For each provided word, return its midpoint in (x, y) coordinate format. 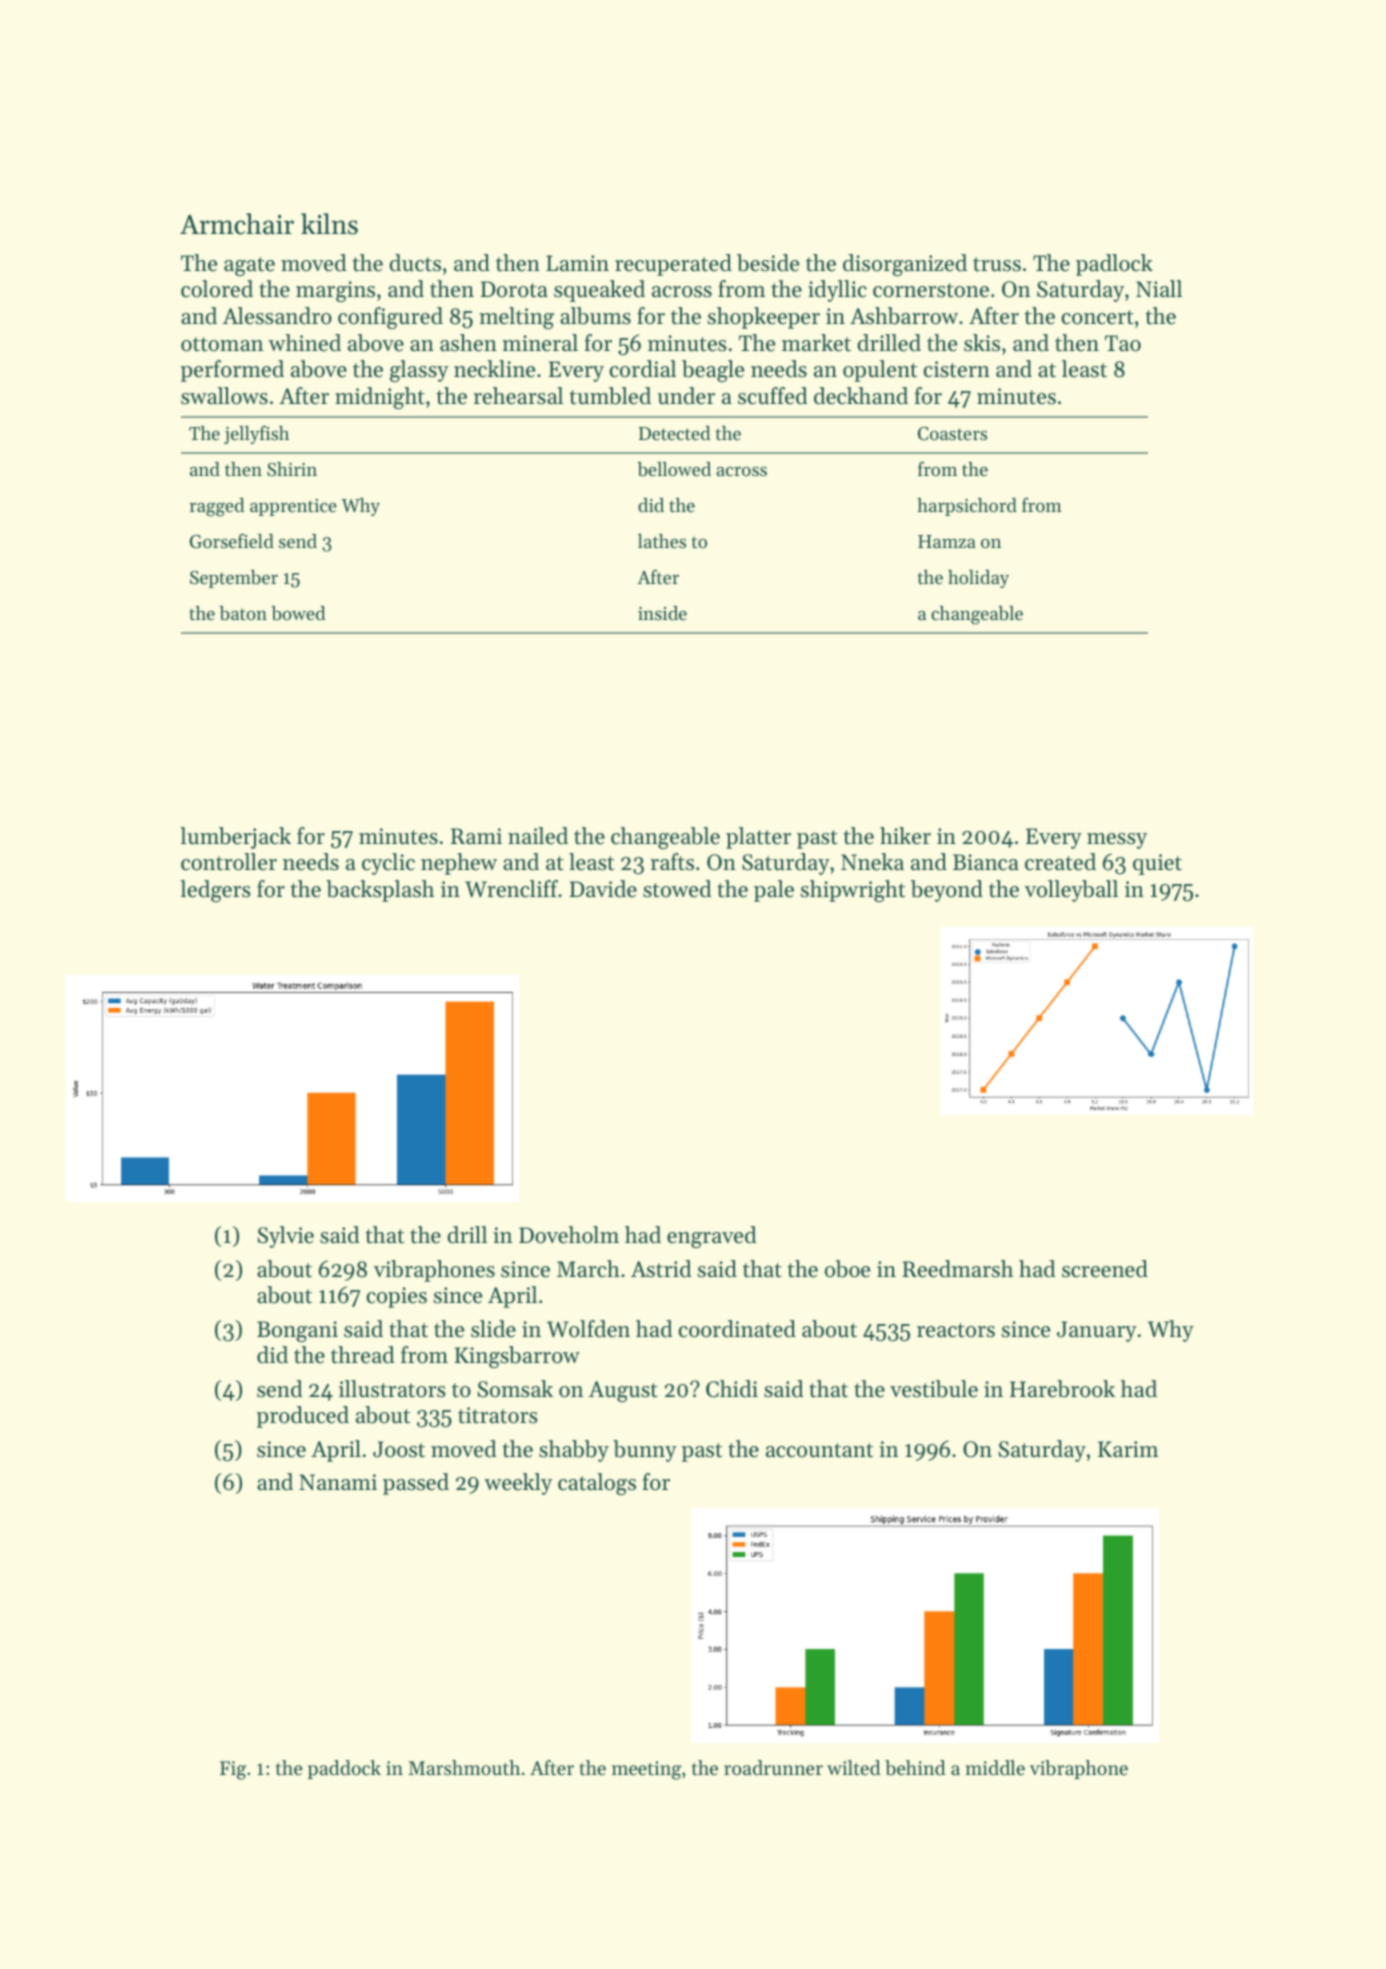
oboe (847, 1269)
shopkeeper (764, 318)
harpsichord (967, 507)
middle (995, 1767)
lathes (662, 541)
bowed (298, 613)
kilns (329, 224)
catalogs (597, 1484)
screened (1105, 1269)
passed (416, 1484)
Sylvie (285, 1237)
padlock (1114, 265)
